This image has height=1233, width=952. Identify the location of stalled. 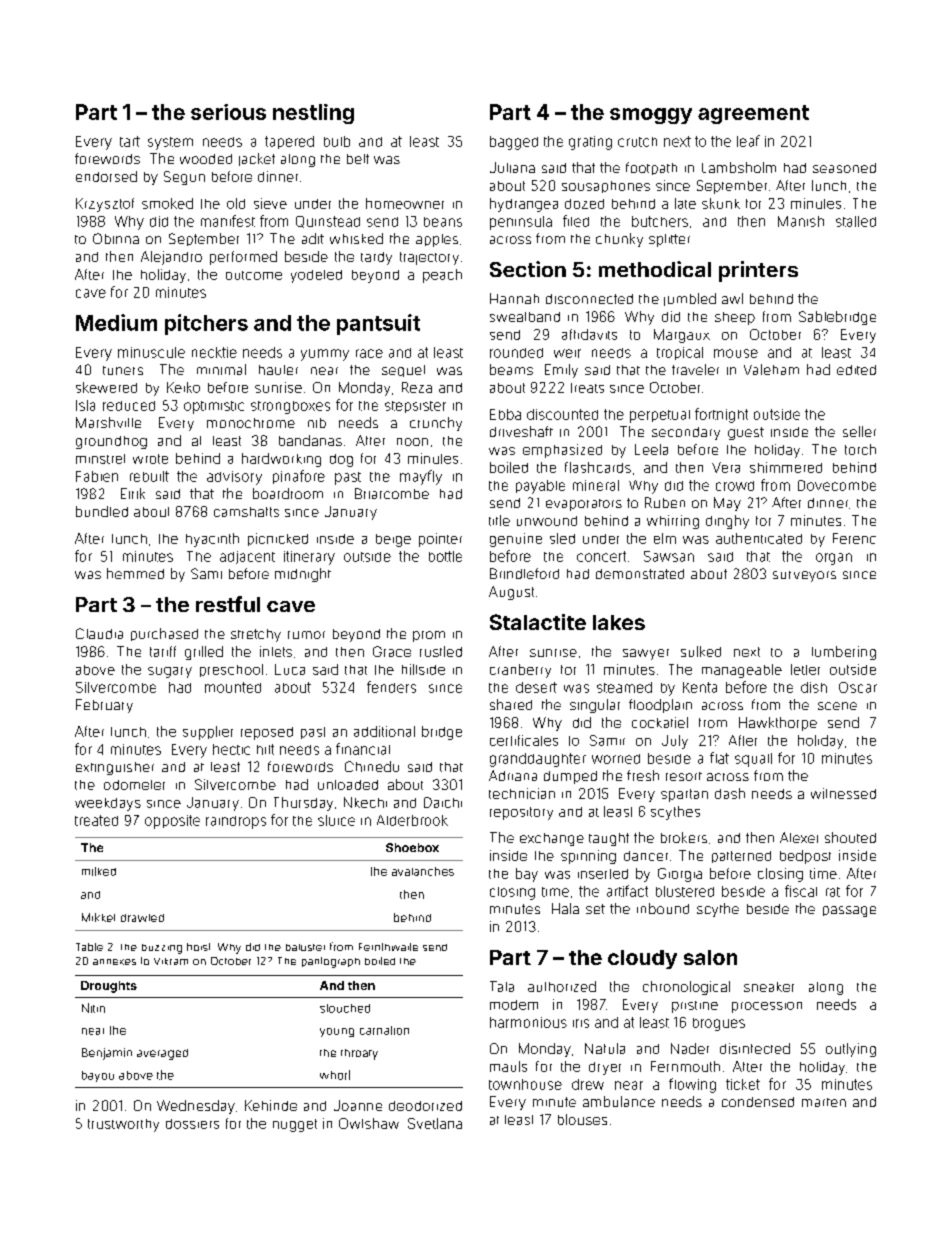
(856, 221).
